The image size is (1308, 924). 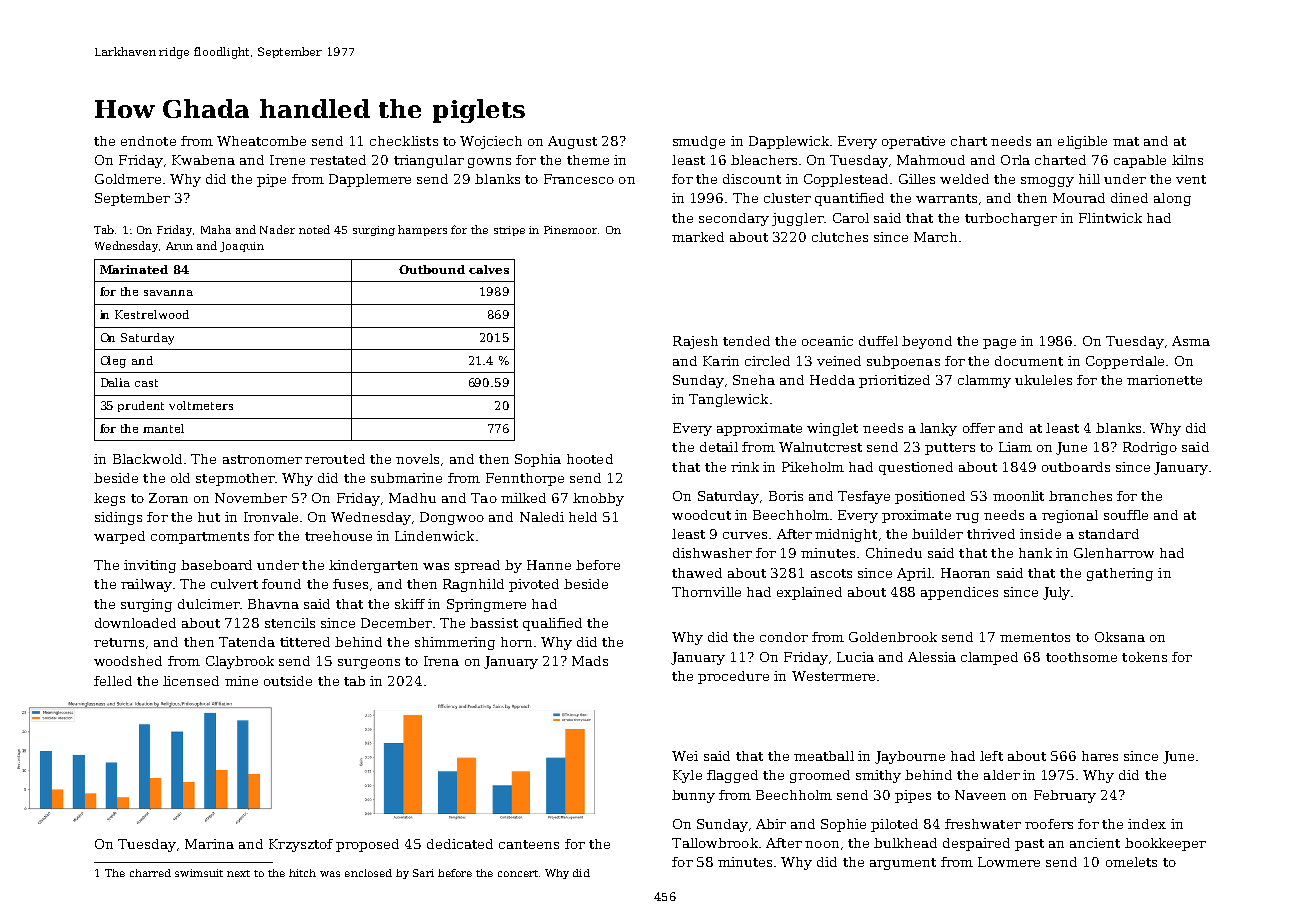 I want to click on Dapplewick, so click(x=789, y=142).
